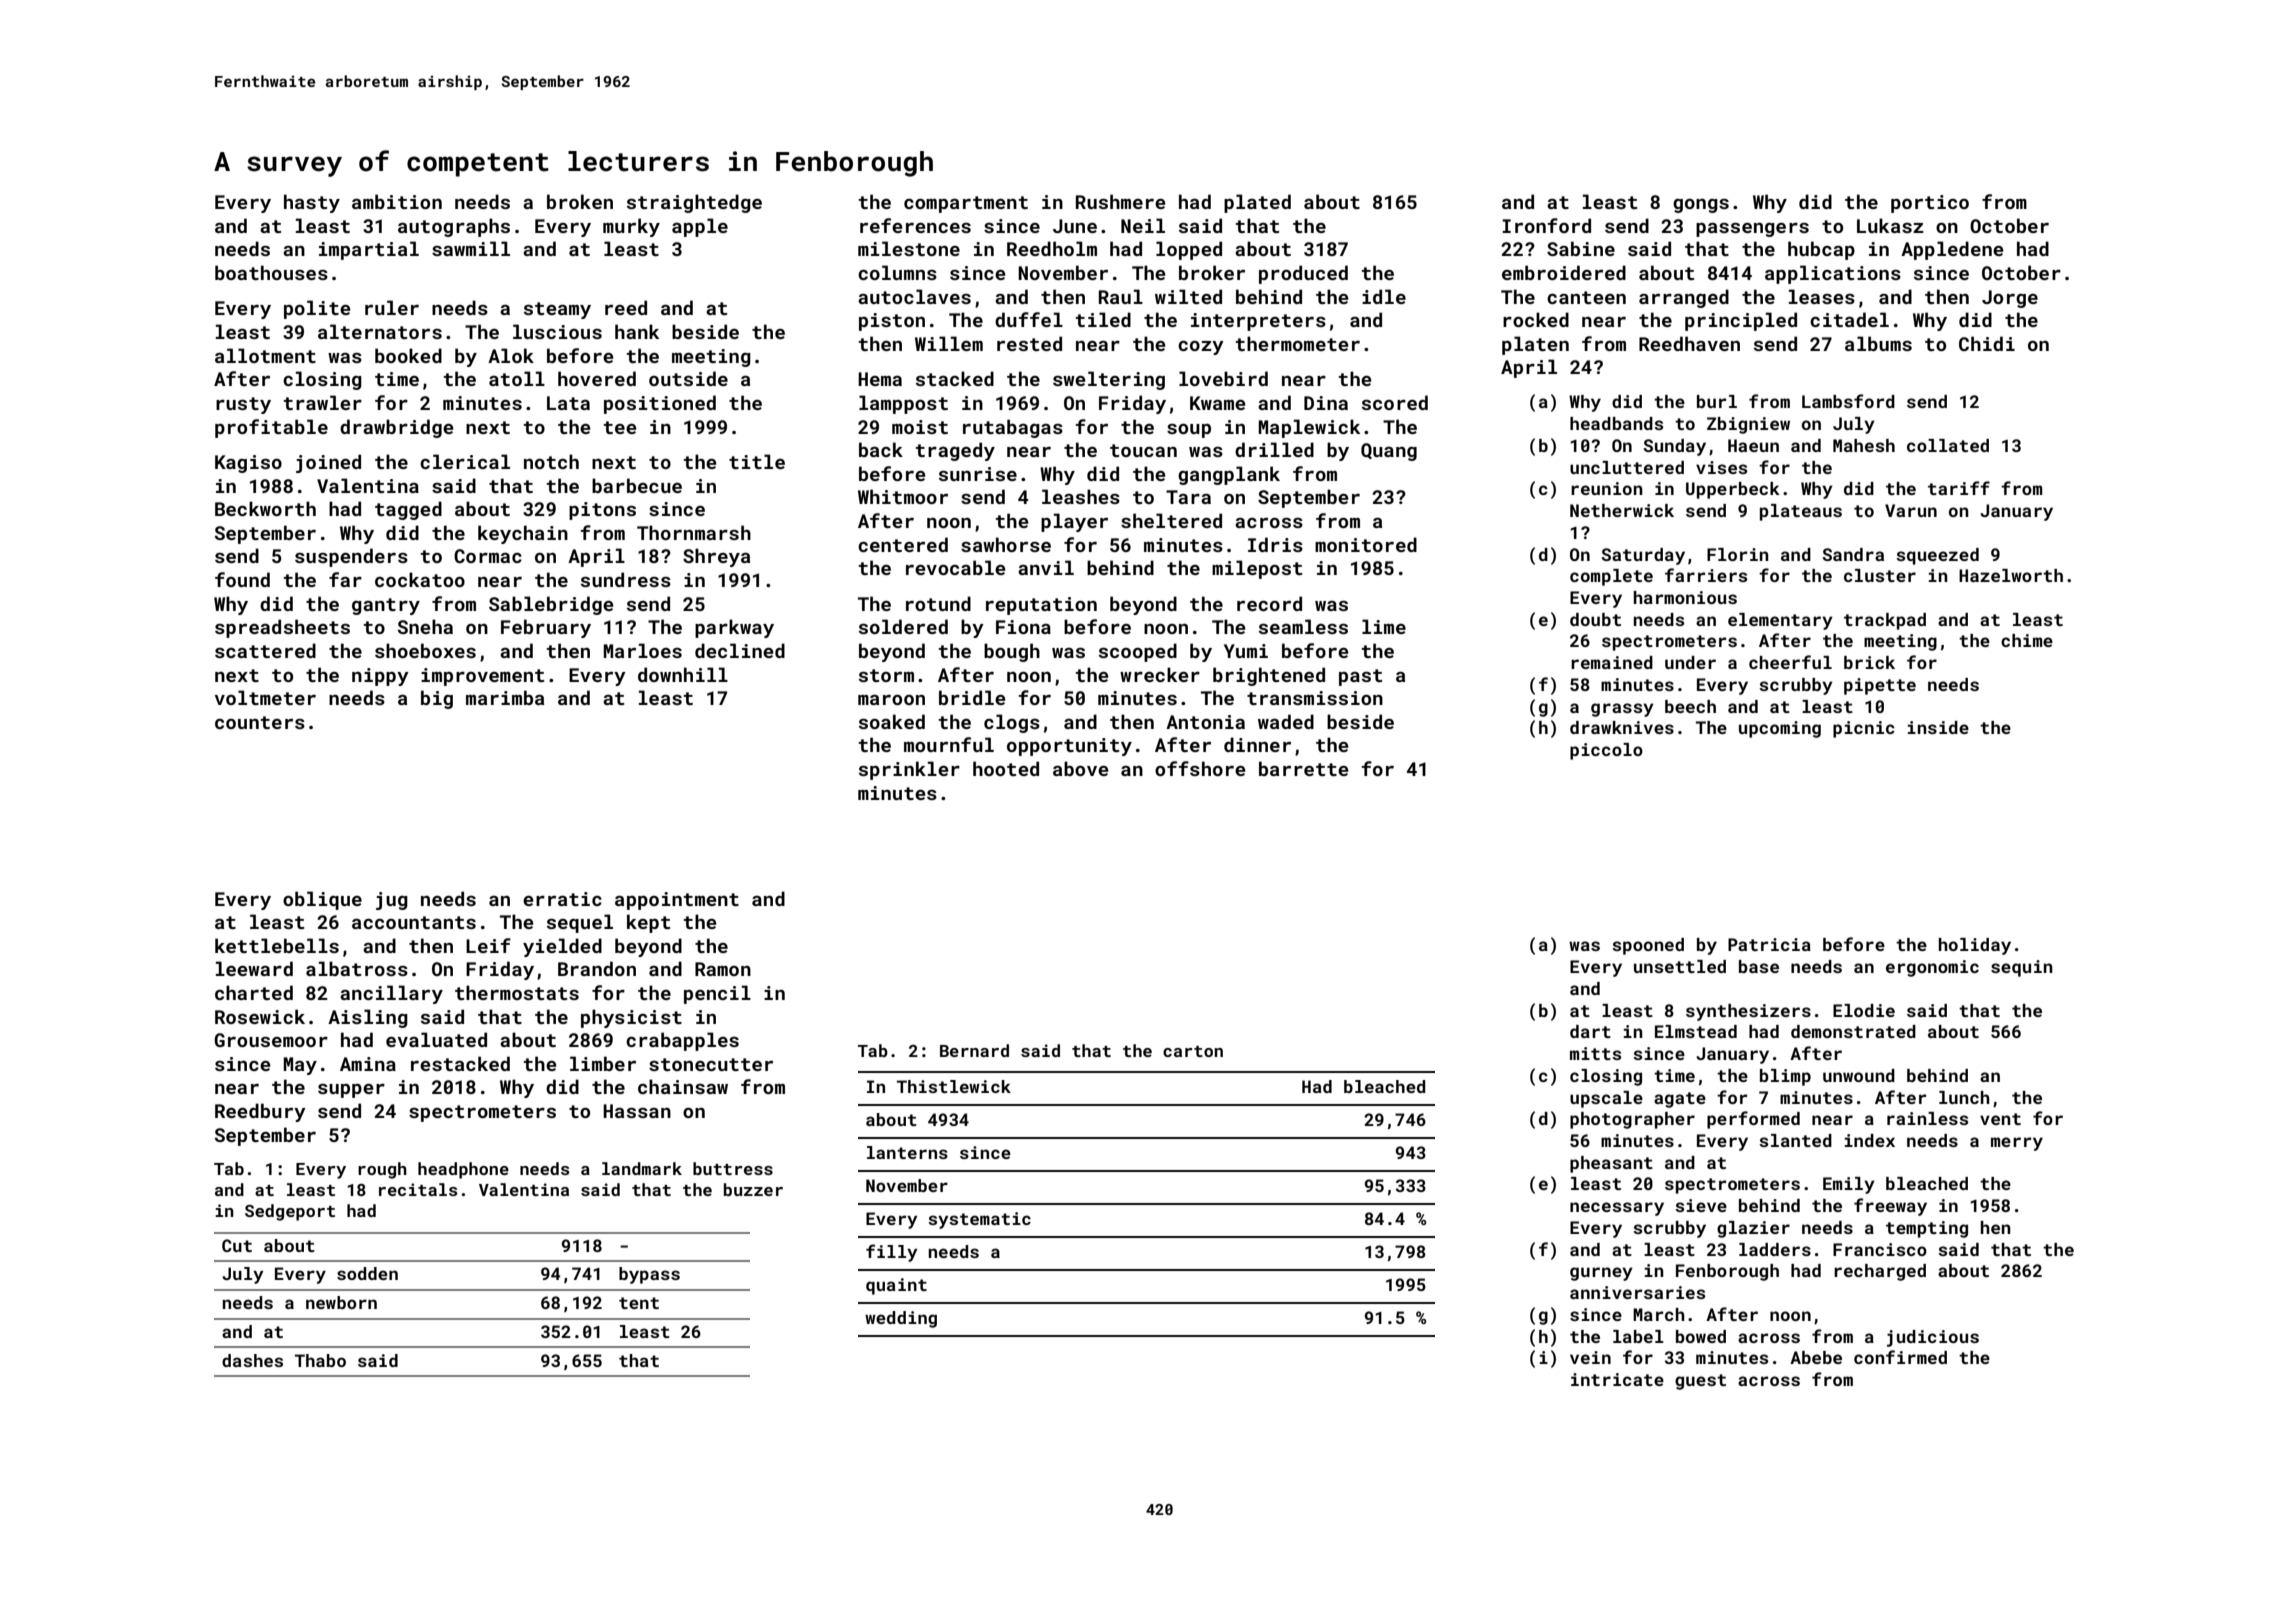 The height and width of the screenshot is (1620, 2292). What do you see at coordinates (909, 770) in the screenshot?
I see `sprinkler` at bounding box center [909, 770].
